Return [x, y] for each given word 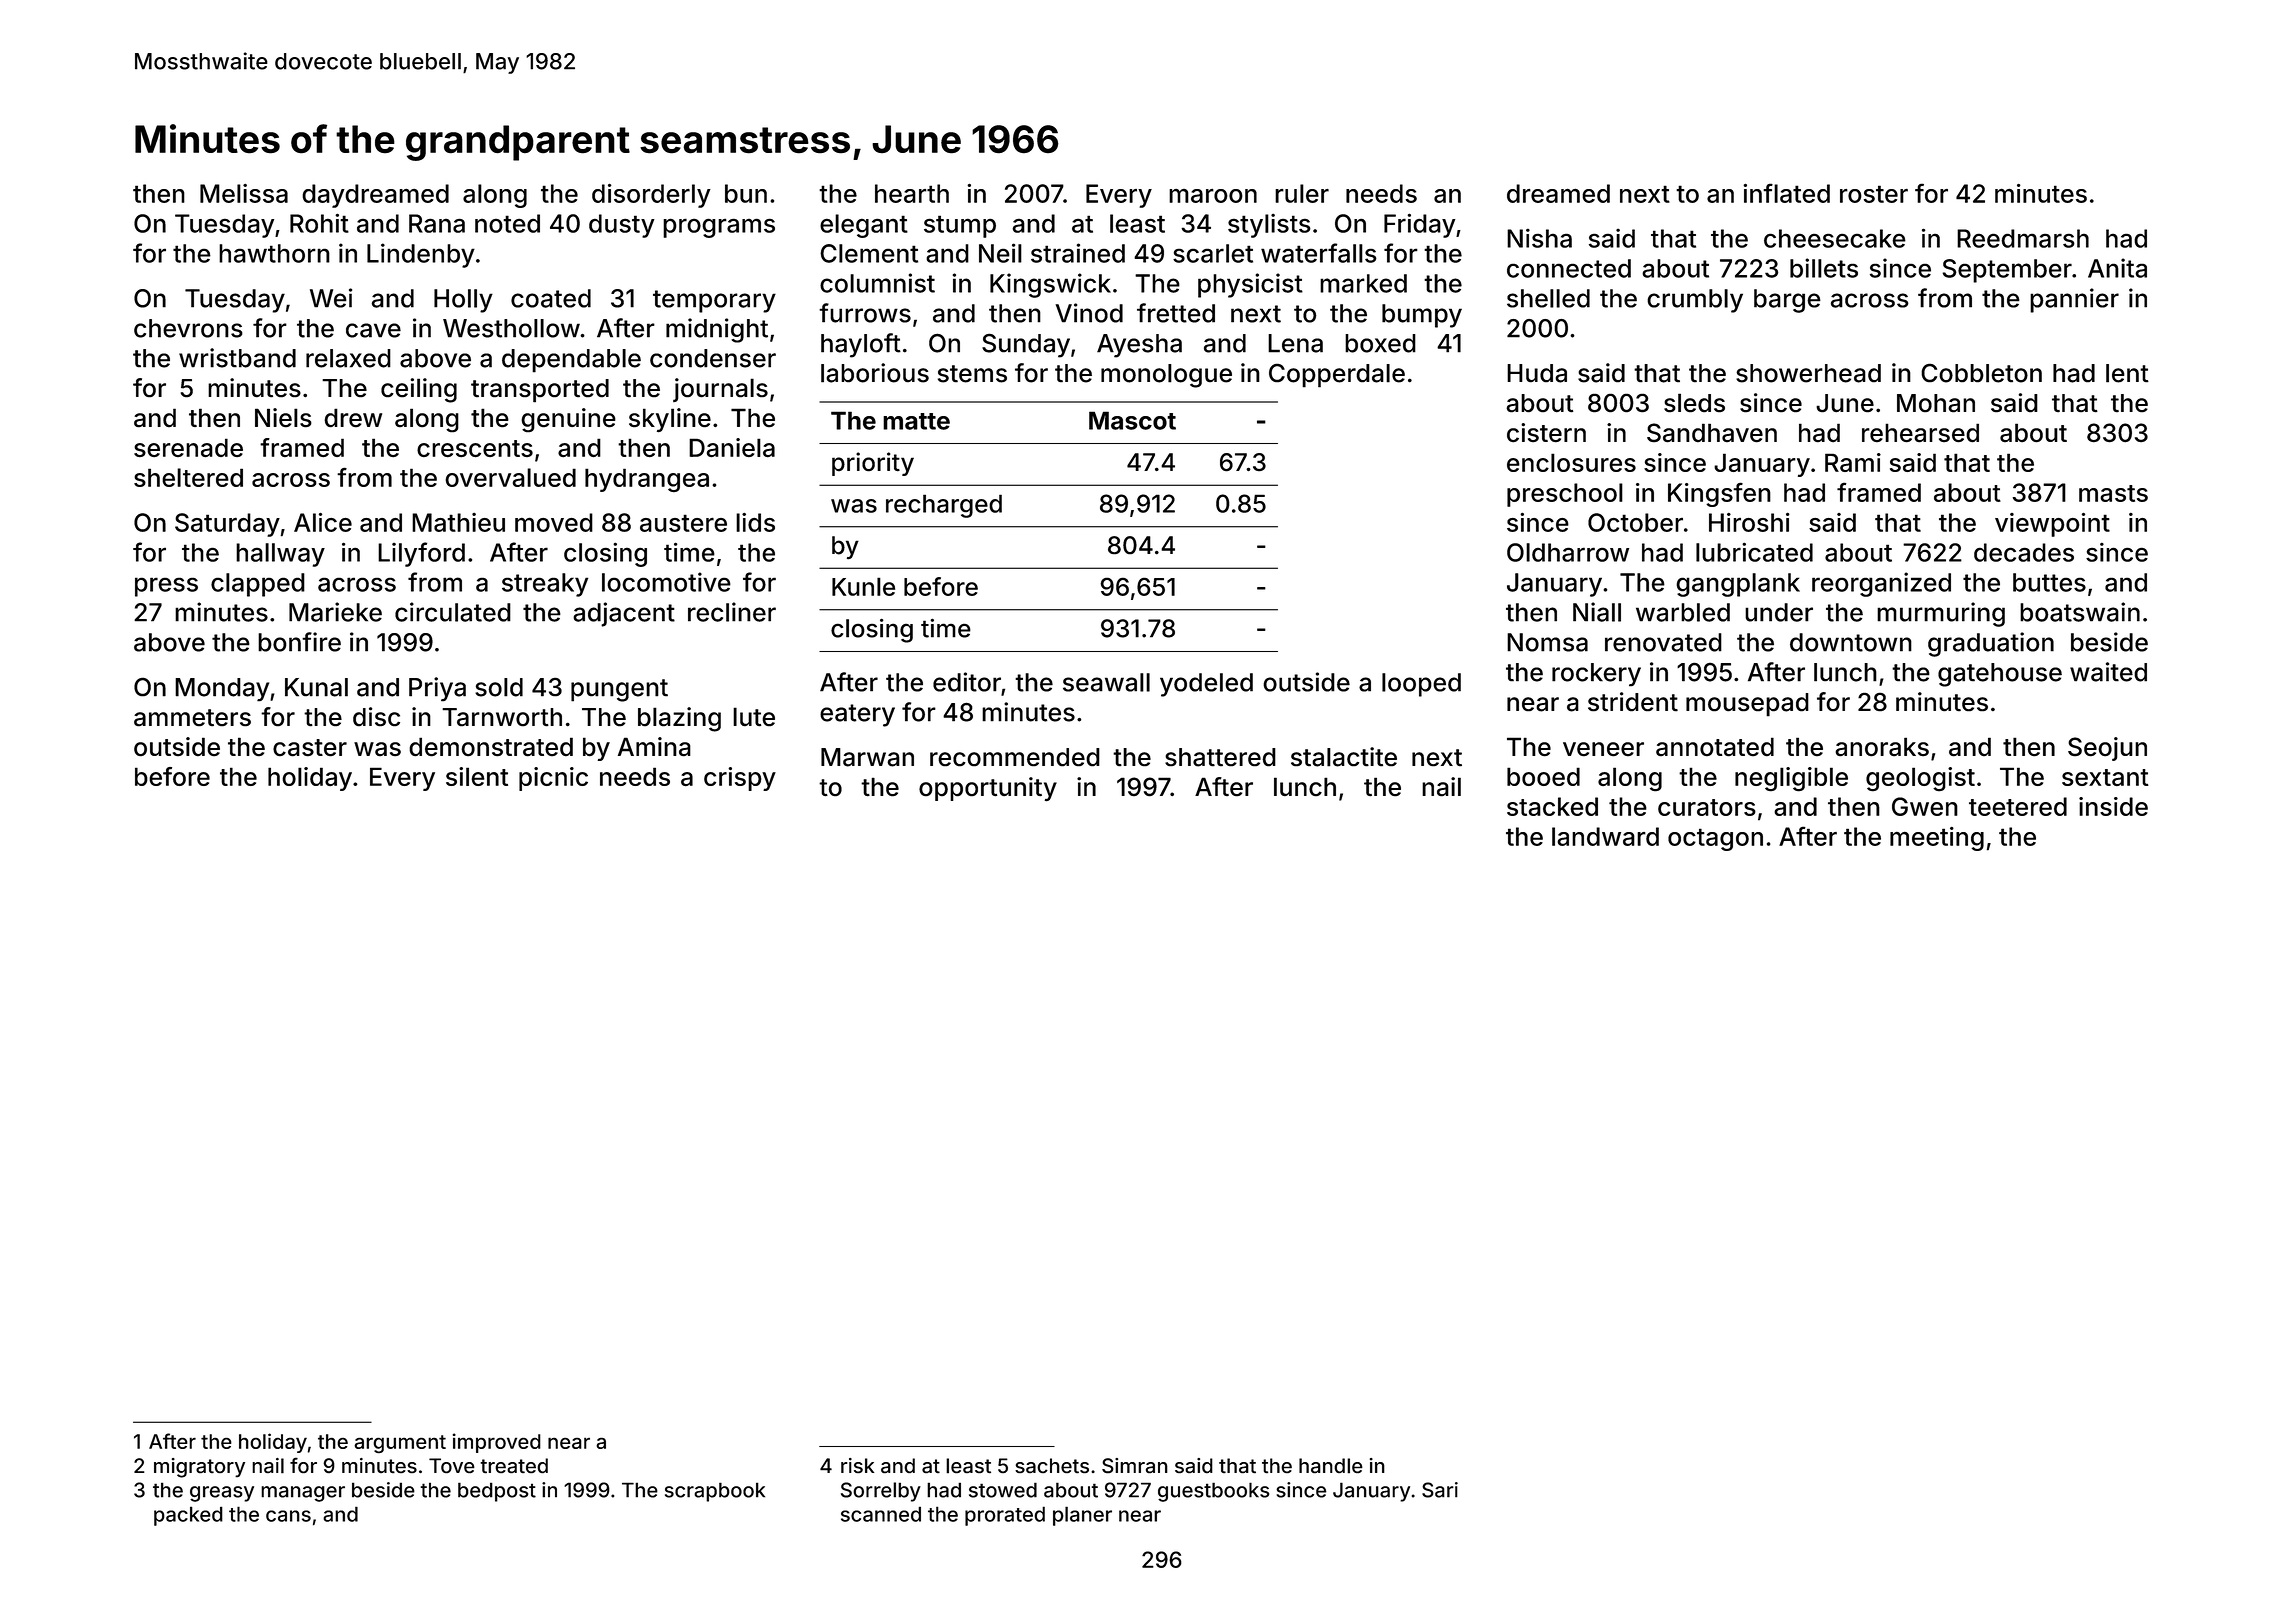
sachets [1052, 1465]
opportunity [988, 789]
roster [1874, 194]
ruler [1302, 193]
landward [1605, 836]
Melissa [244, 193]
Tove [452, 1465]
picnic [553, 779]
